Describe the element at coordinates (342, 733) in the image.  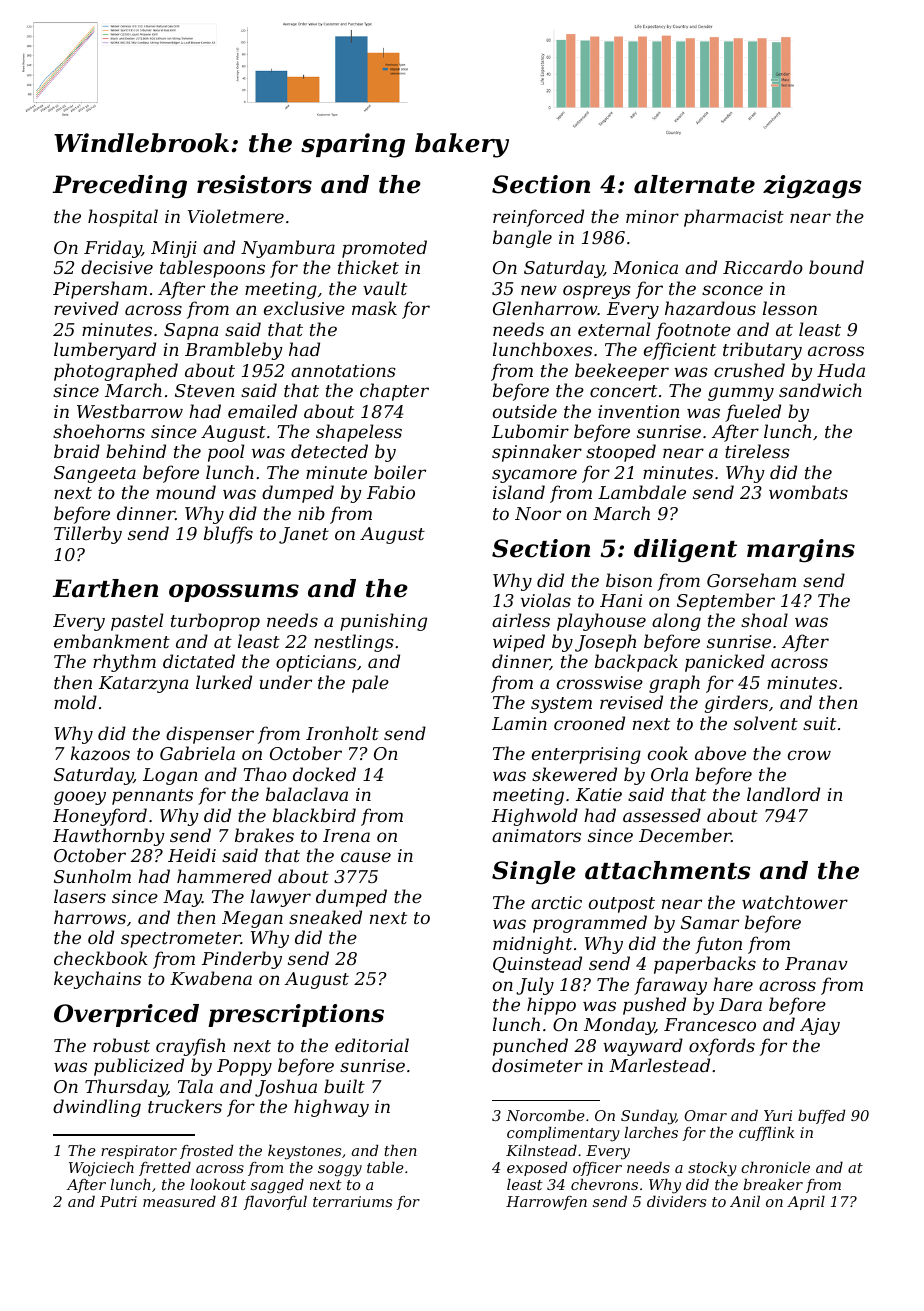
I see `Ironholt` at that location.
